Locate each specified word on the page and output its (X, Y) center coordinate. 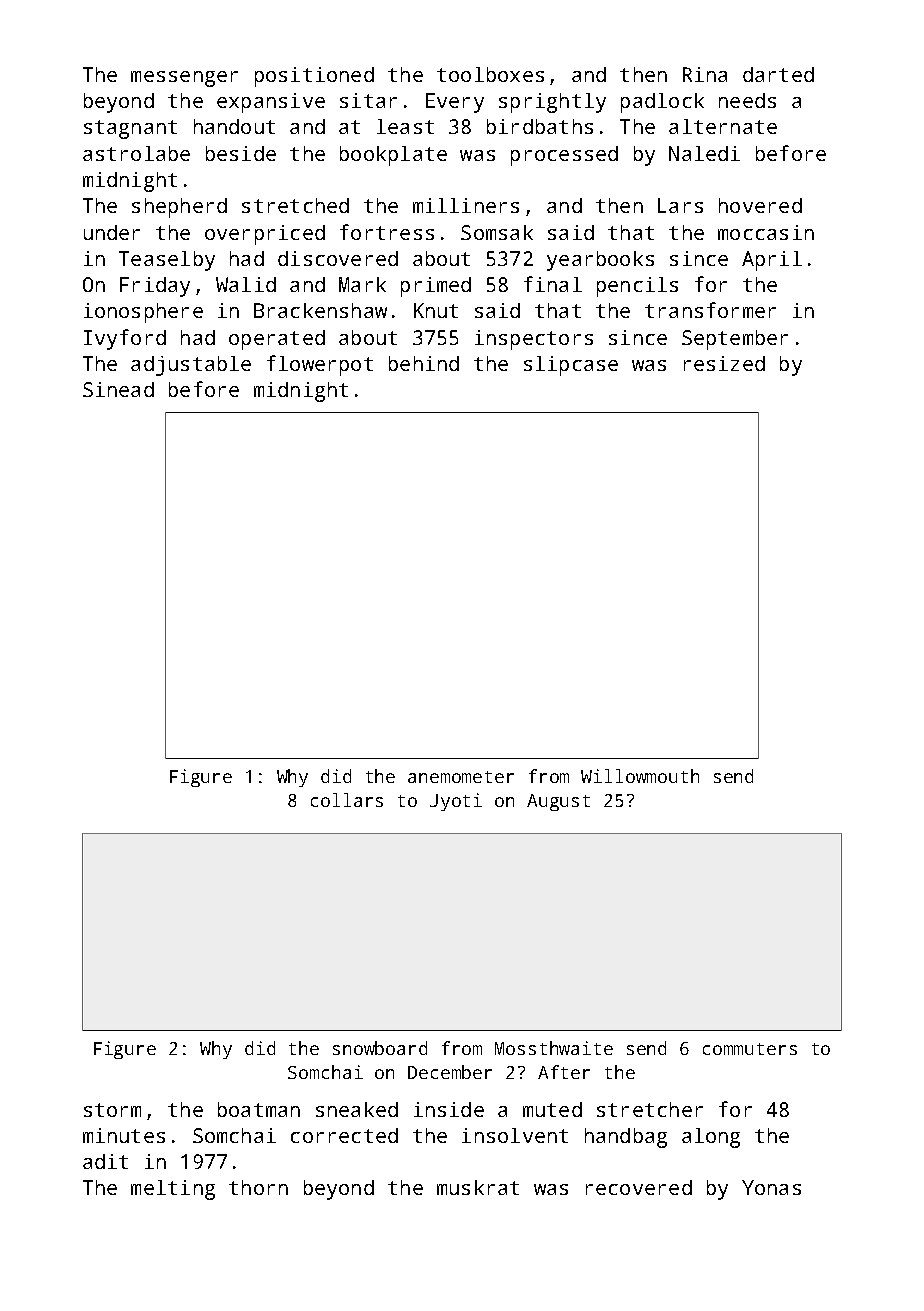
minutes (124, 1135)
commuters (750, 1049)
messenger (184, 79)
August (558, 802)
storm (112, 1110)
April (772, 261)
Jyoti (456, 802)
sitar (368, 100)
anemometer (461, 777)
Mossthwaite (554, 1048)
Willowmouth (640, 776)
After (564, 1072)
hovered (760, 205)
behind (424, 363)
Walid (246, 284)
